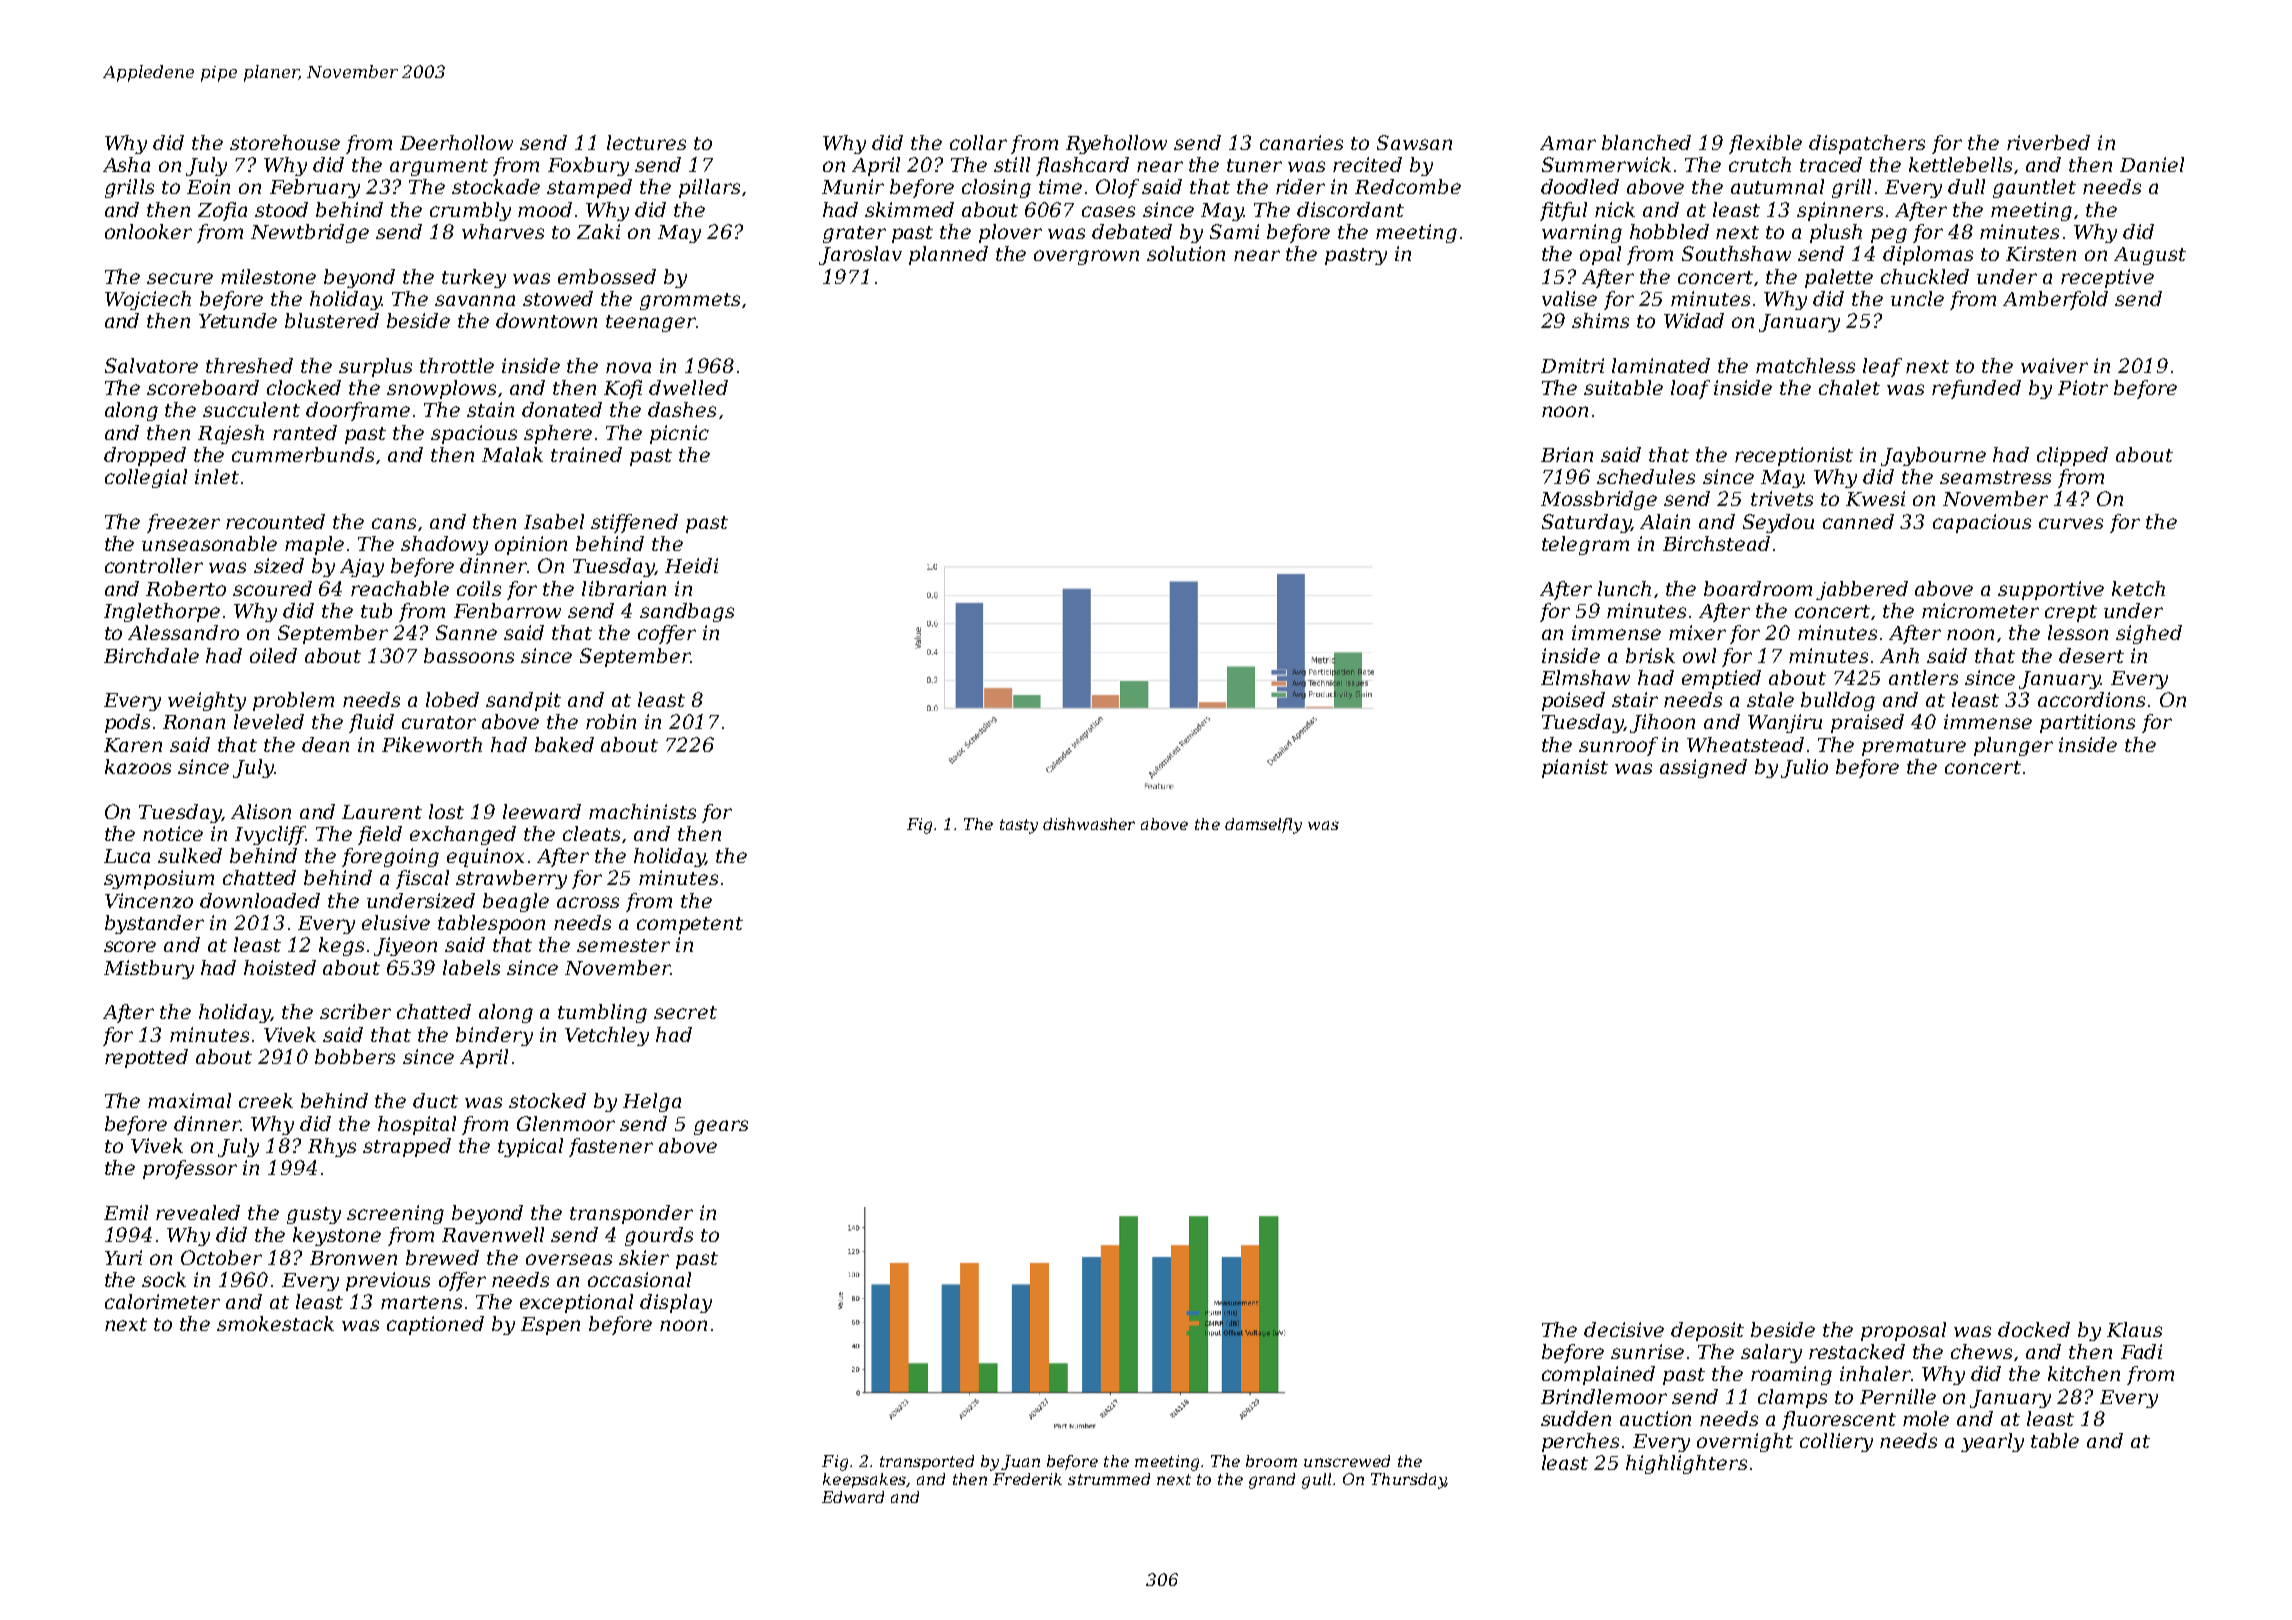  I want to click on plunger, so click(2013, 746).
